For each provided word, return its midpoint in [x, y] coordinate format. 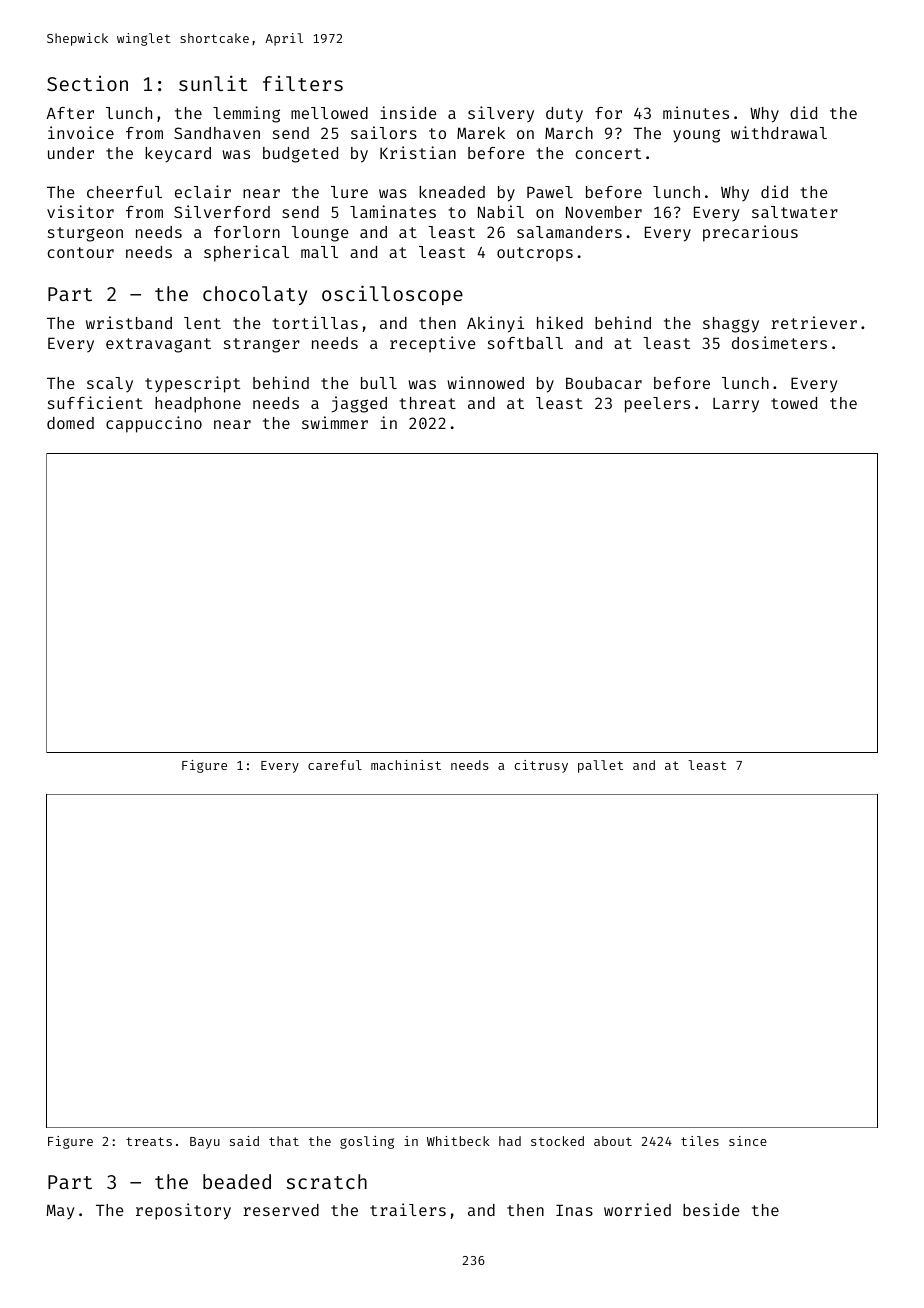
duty [564, 115]
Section [87, 83]
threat [427, 403]
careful [335, 765]
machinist [406, 765]
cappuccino [154, 424]
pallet [600, 766]
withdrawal [779, 132]
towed [794, 403]
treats [149, 1141]
